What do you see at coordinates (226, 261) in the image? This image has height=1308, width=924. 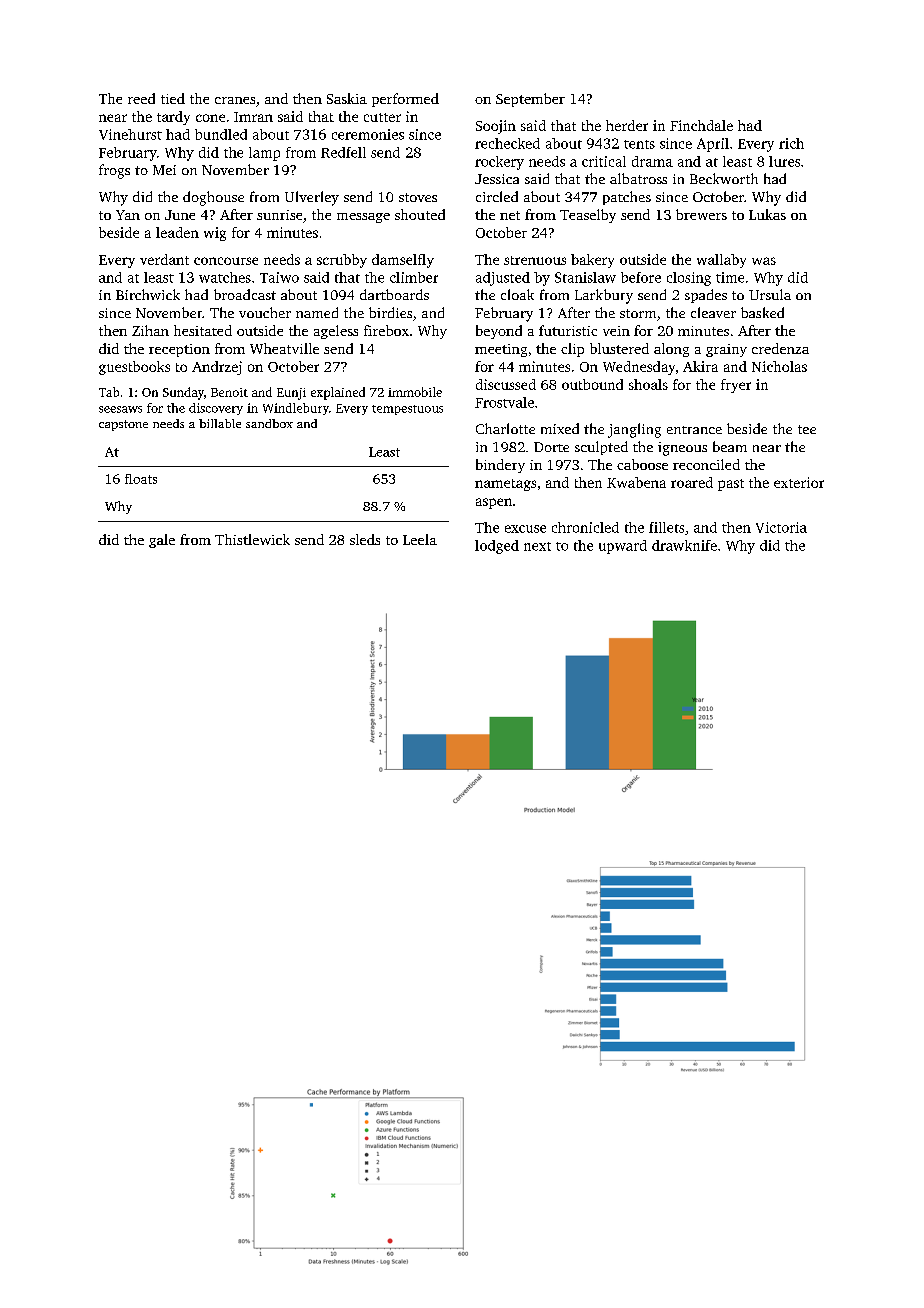 I see `concourse` at bounding box center [226, 261].
